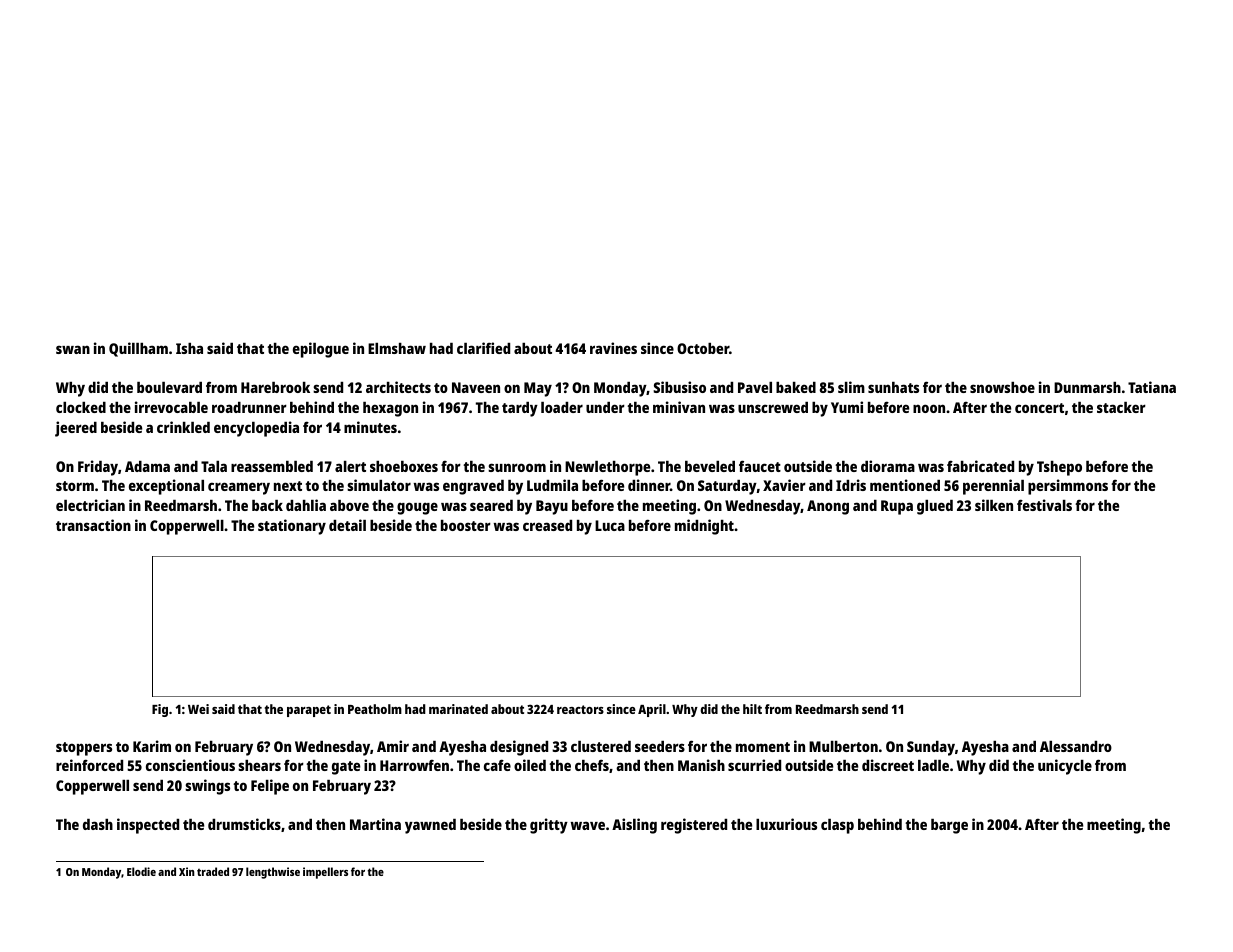  What do you see at coordinates (98, 468) in the page?
I see `Friday` at bounding box center [98, 468].
